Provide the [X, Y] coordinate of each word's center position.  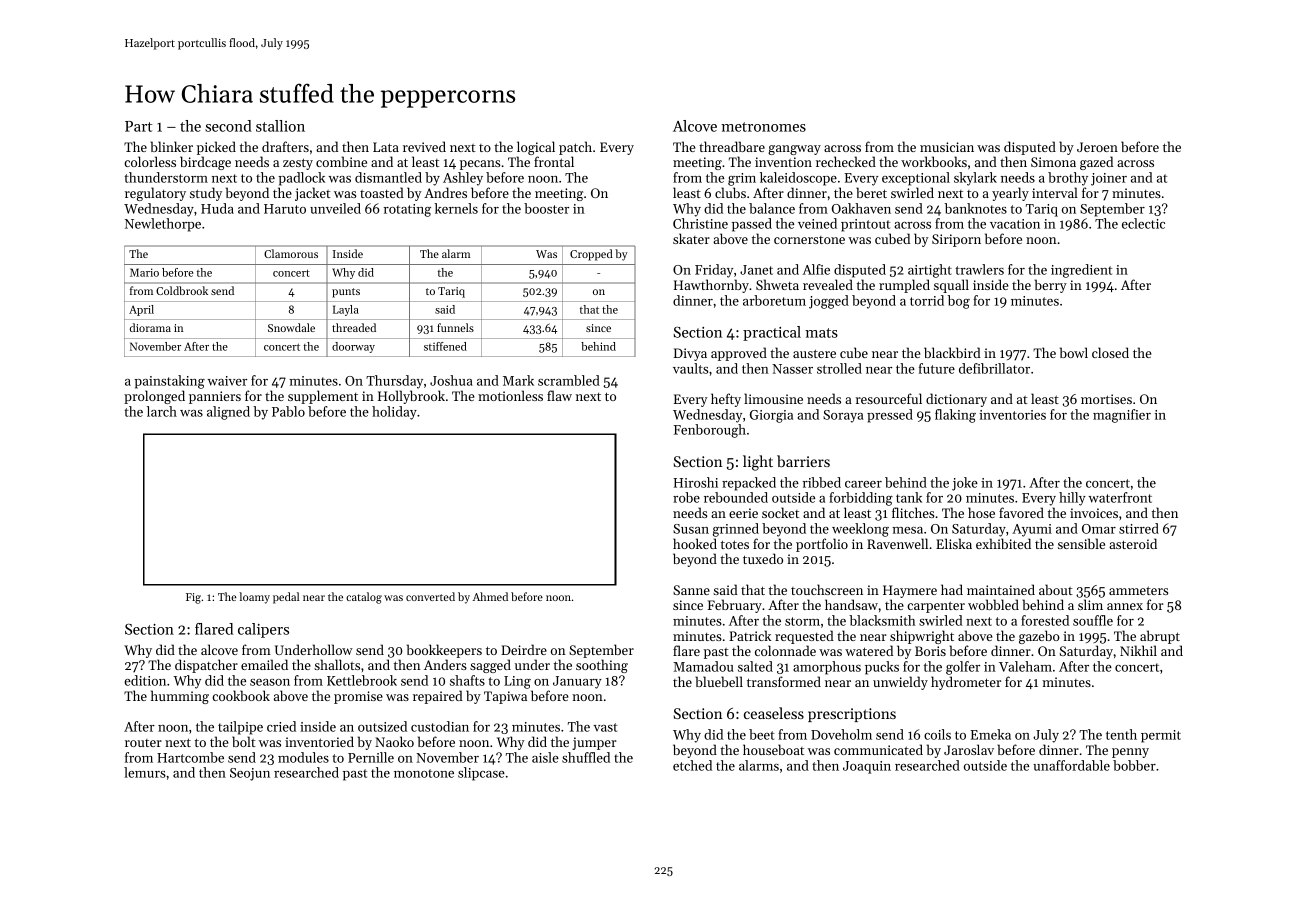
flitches [913, 512]
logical [536, 148]
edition [145, 680]
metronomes [763, 127]
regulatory [155, 194]
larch [162, 411]
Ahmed [490, 596]
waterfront [1120, 497]
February [734, 606]
